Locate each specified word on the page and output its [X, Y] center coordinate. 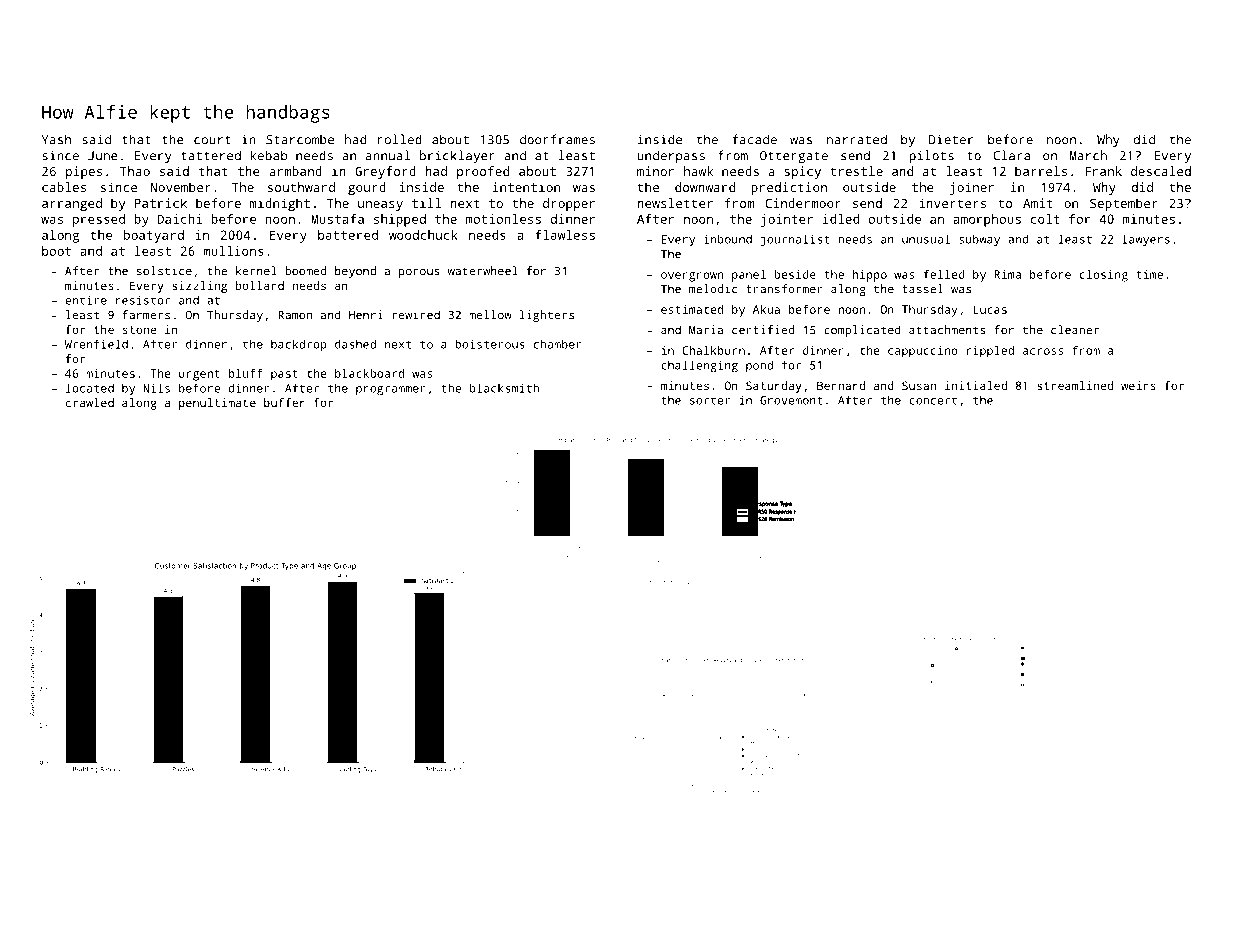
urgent [199, 375]
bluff [246, 373]
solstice [164, 271]
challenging [699, 366]
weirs [1138, 385]
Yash [56, 139]
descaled [1161, 171]
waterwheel [483, 271]
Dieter [951, 140]
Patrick [161, 203]
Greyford [385, 172]
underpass [671, 157]
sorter [710, 401]
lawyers [1146, 241]
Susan [919, 385]
